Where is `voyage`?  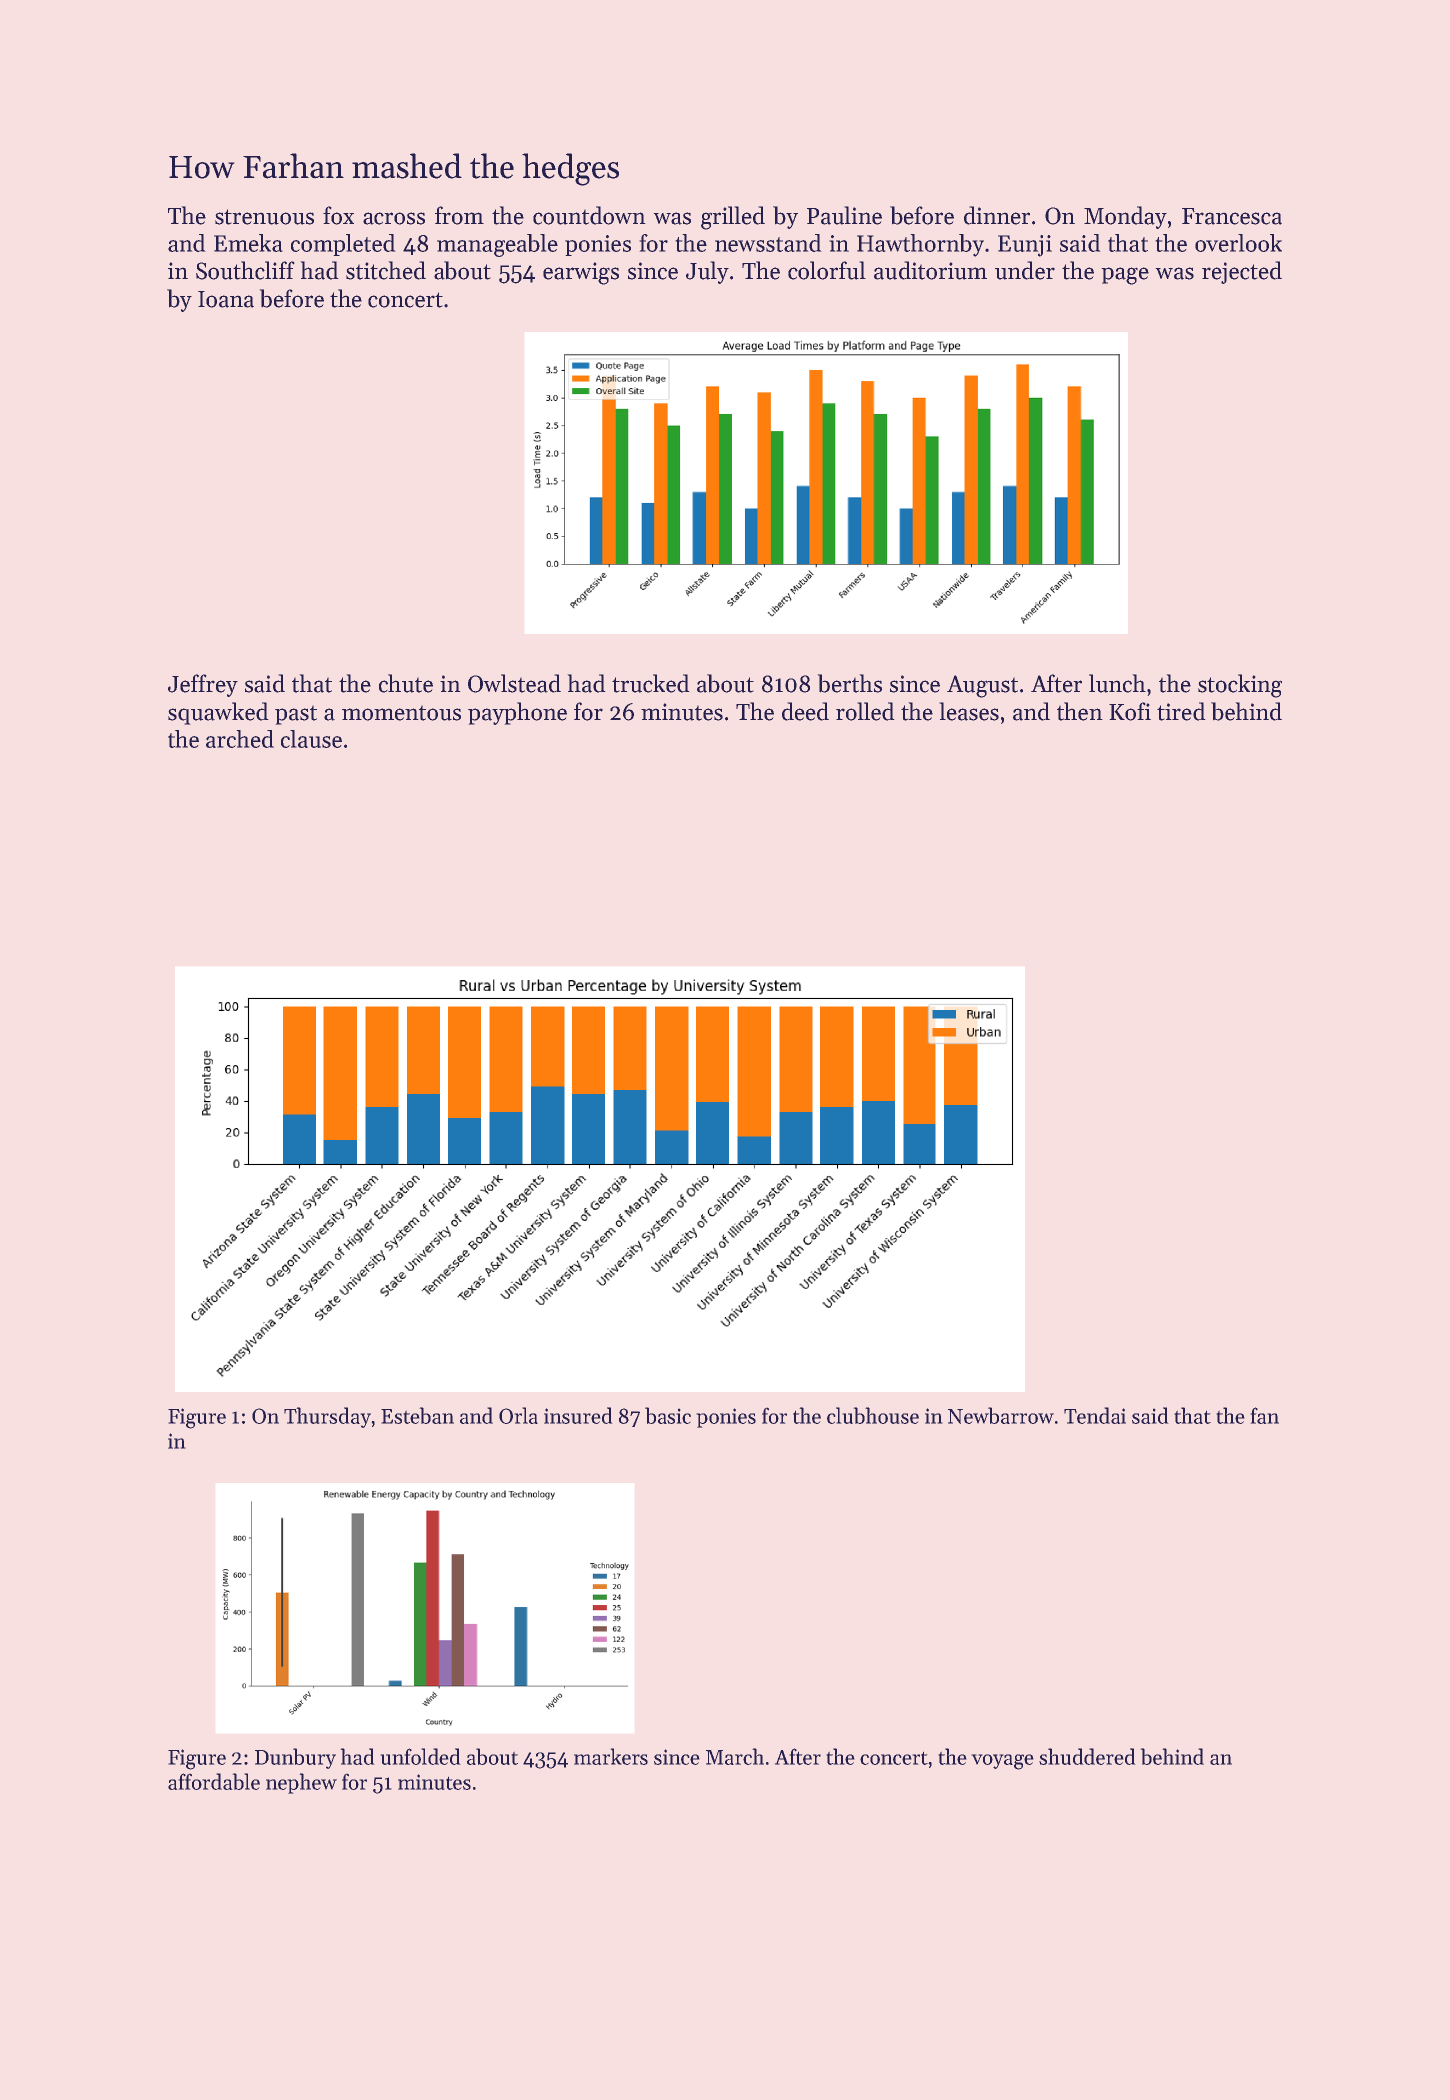 voyage is located at coordinates (1002, 1762).
